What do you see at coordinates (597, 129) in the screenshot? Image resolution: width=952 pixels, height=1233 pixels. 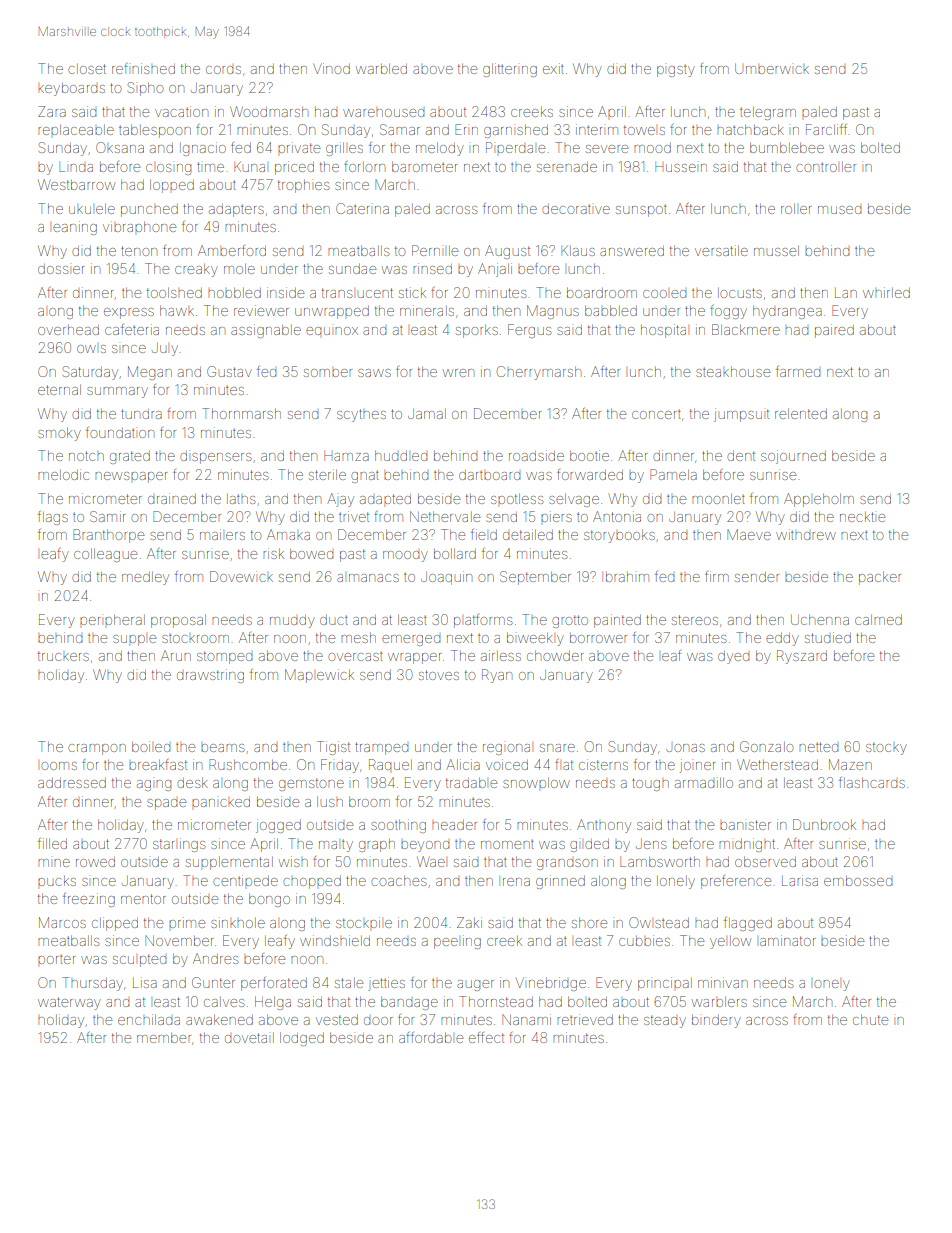 I see `interim` at bounding box center [597, 129].
